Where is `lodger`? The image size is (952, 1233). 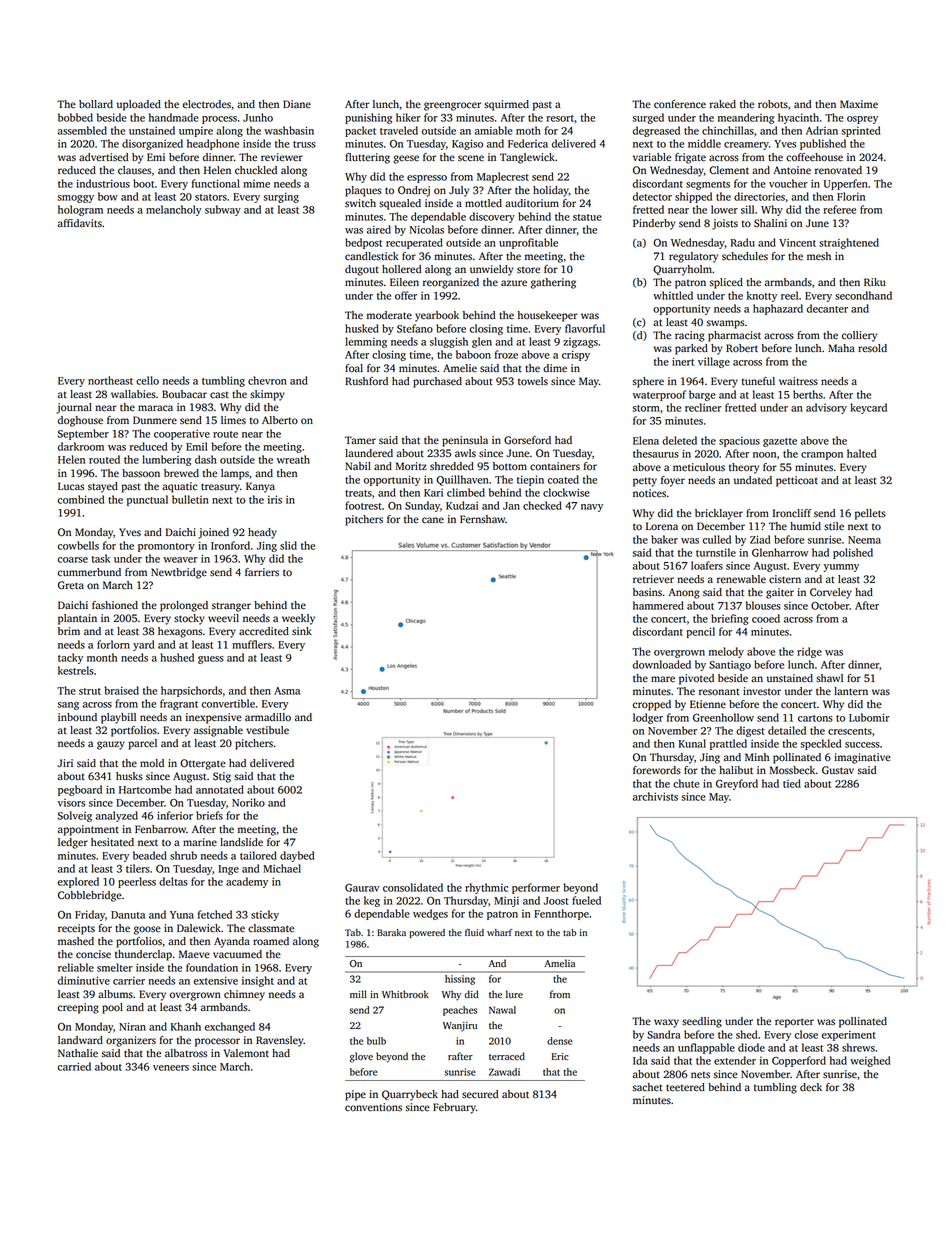
lodger is located at coordinates (648, 718).
